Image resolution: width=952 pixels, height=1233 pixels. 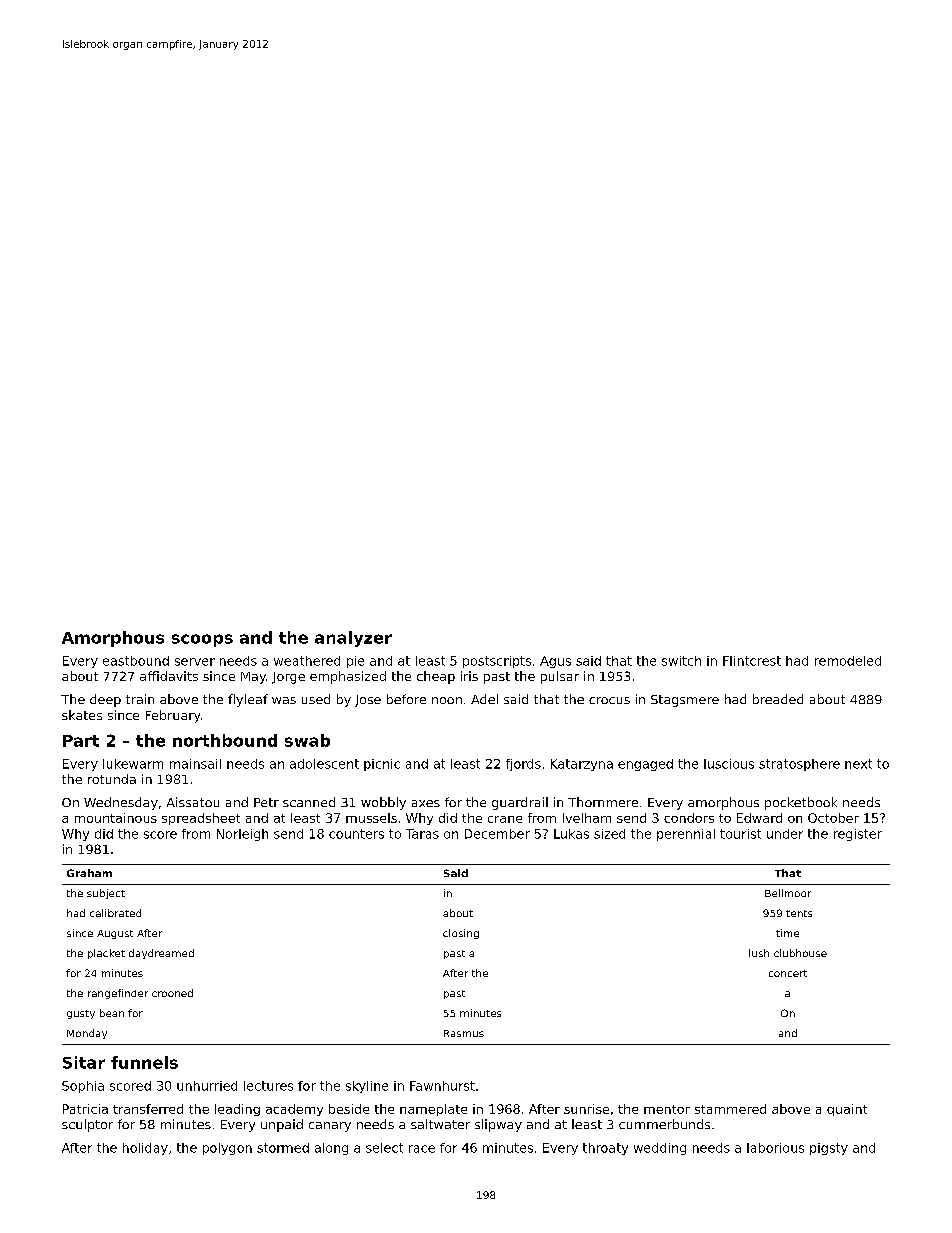 What do you see at coordinates (729, 764) in the page?
I see `luscious` at bounding box center [729, 764].
